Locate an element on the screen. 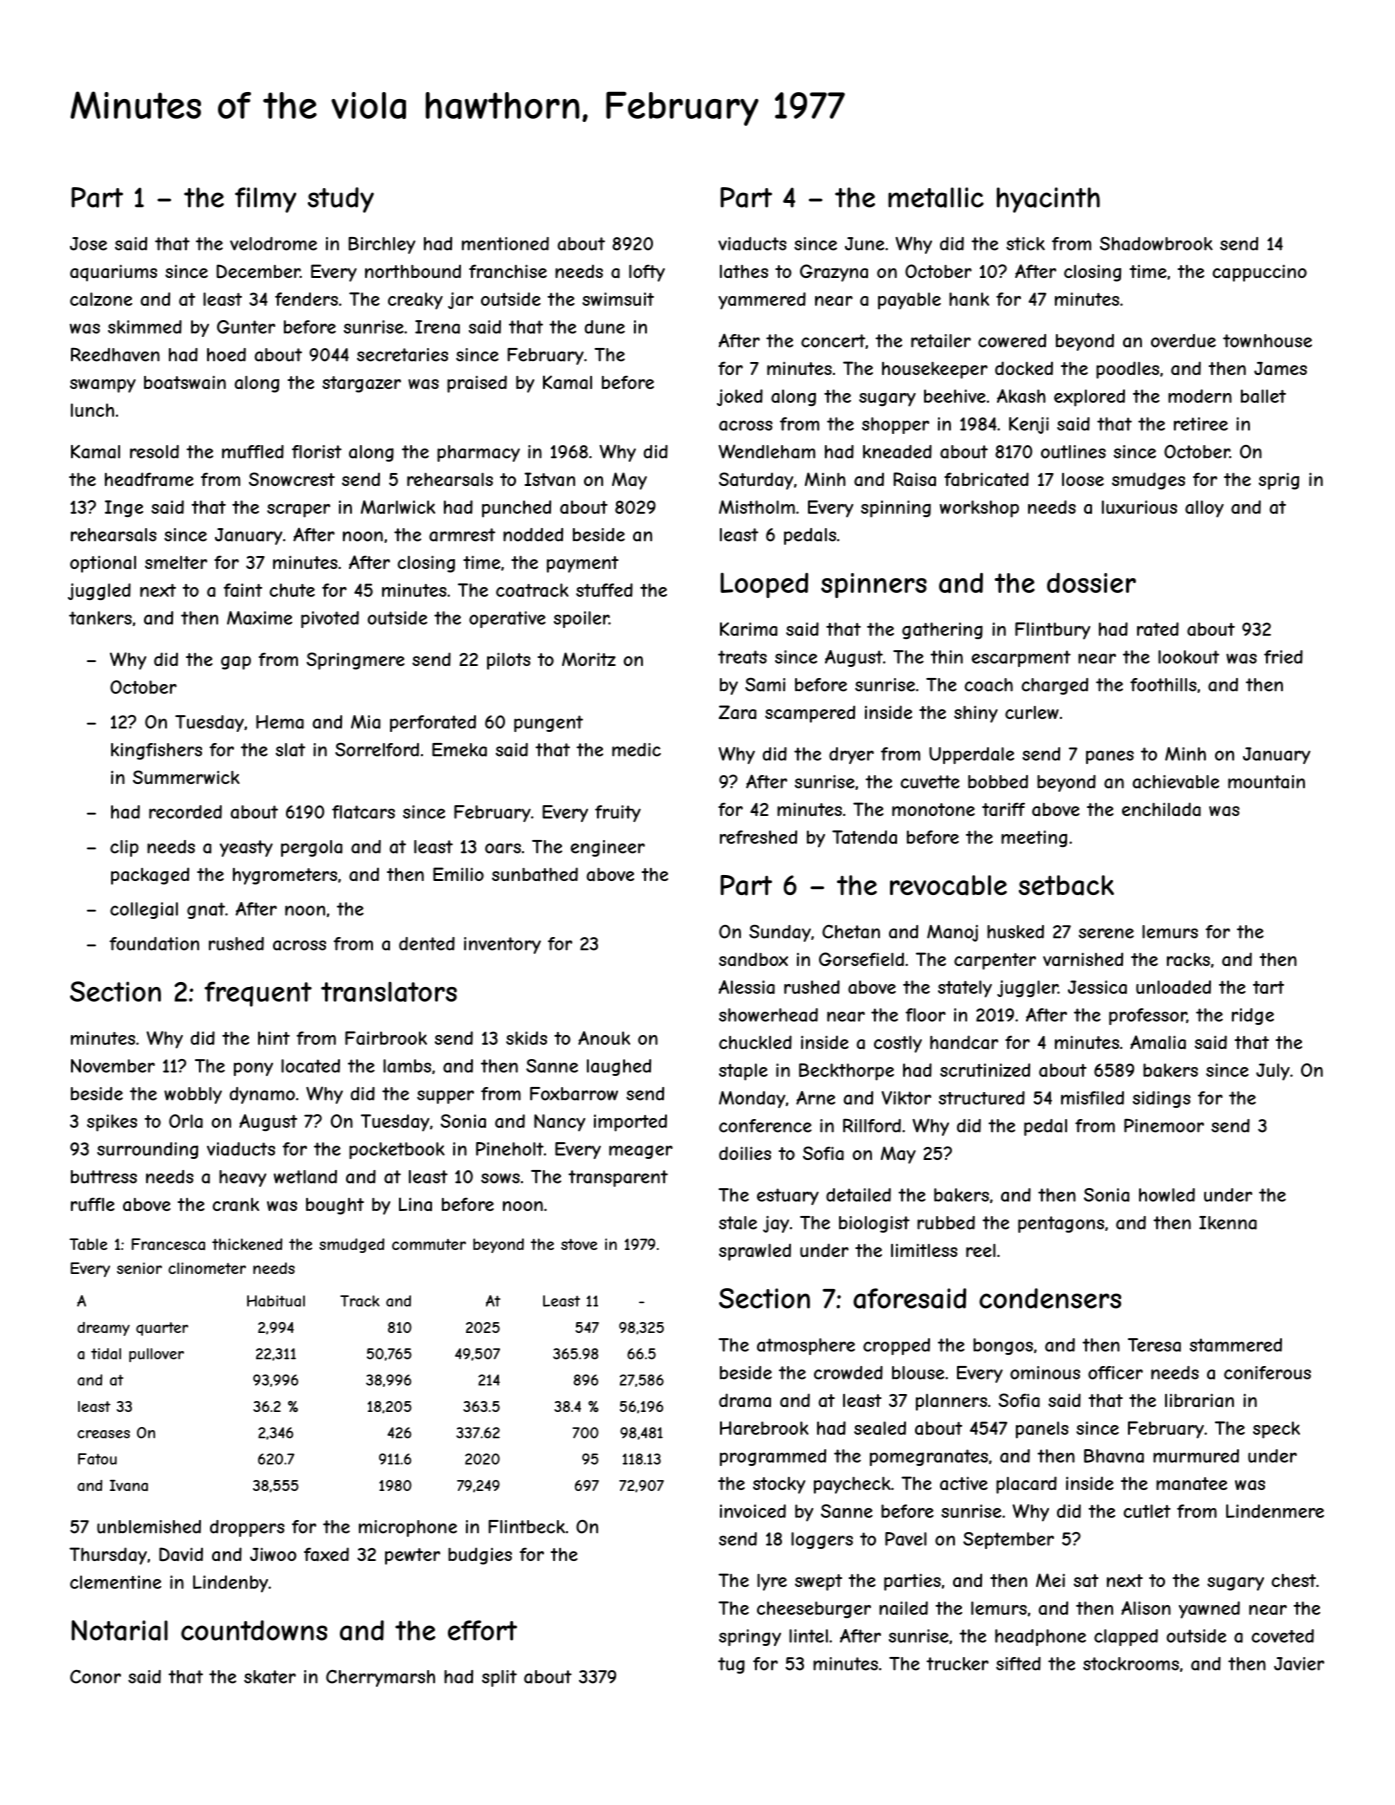 This screenshot has width=1395, height=1805. trucker is located at coordinates (957, 1664).
